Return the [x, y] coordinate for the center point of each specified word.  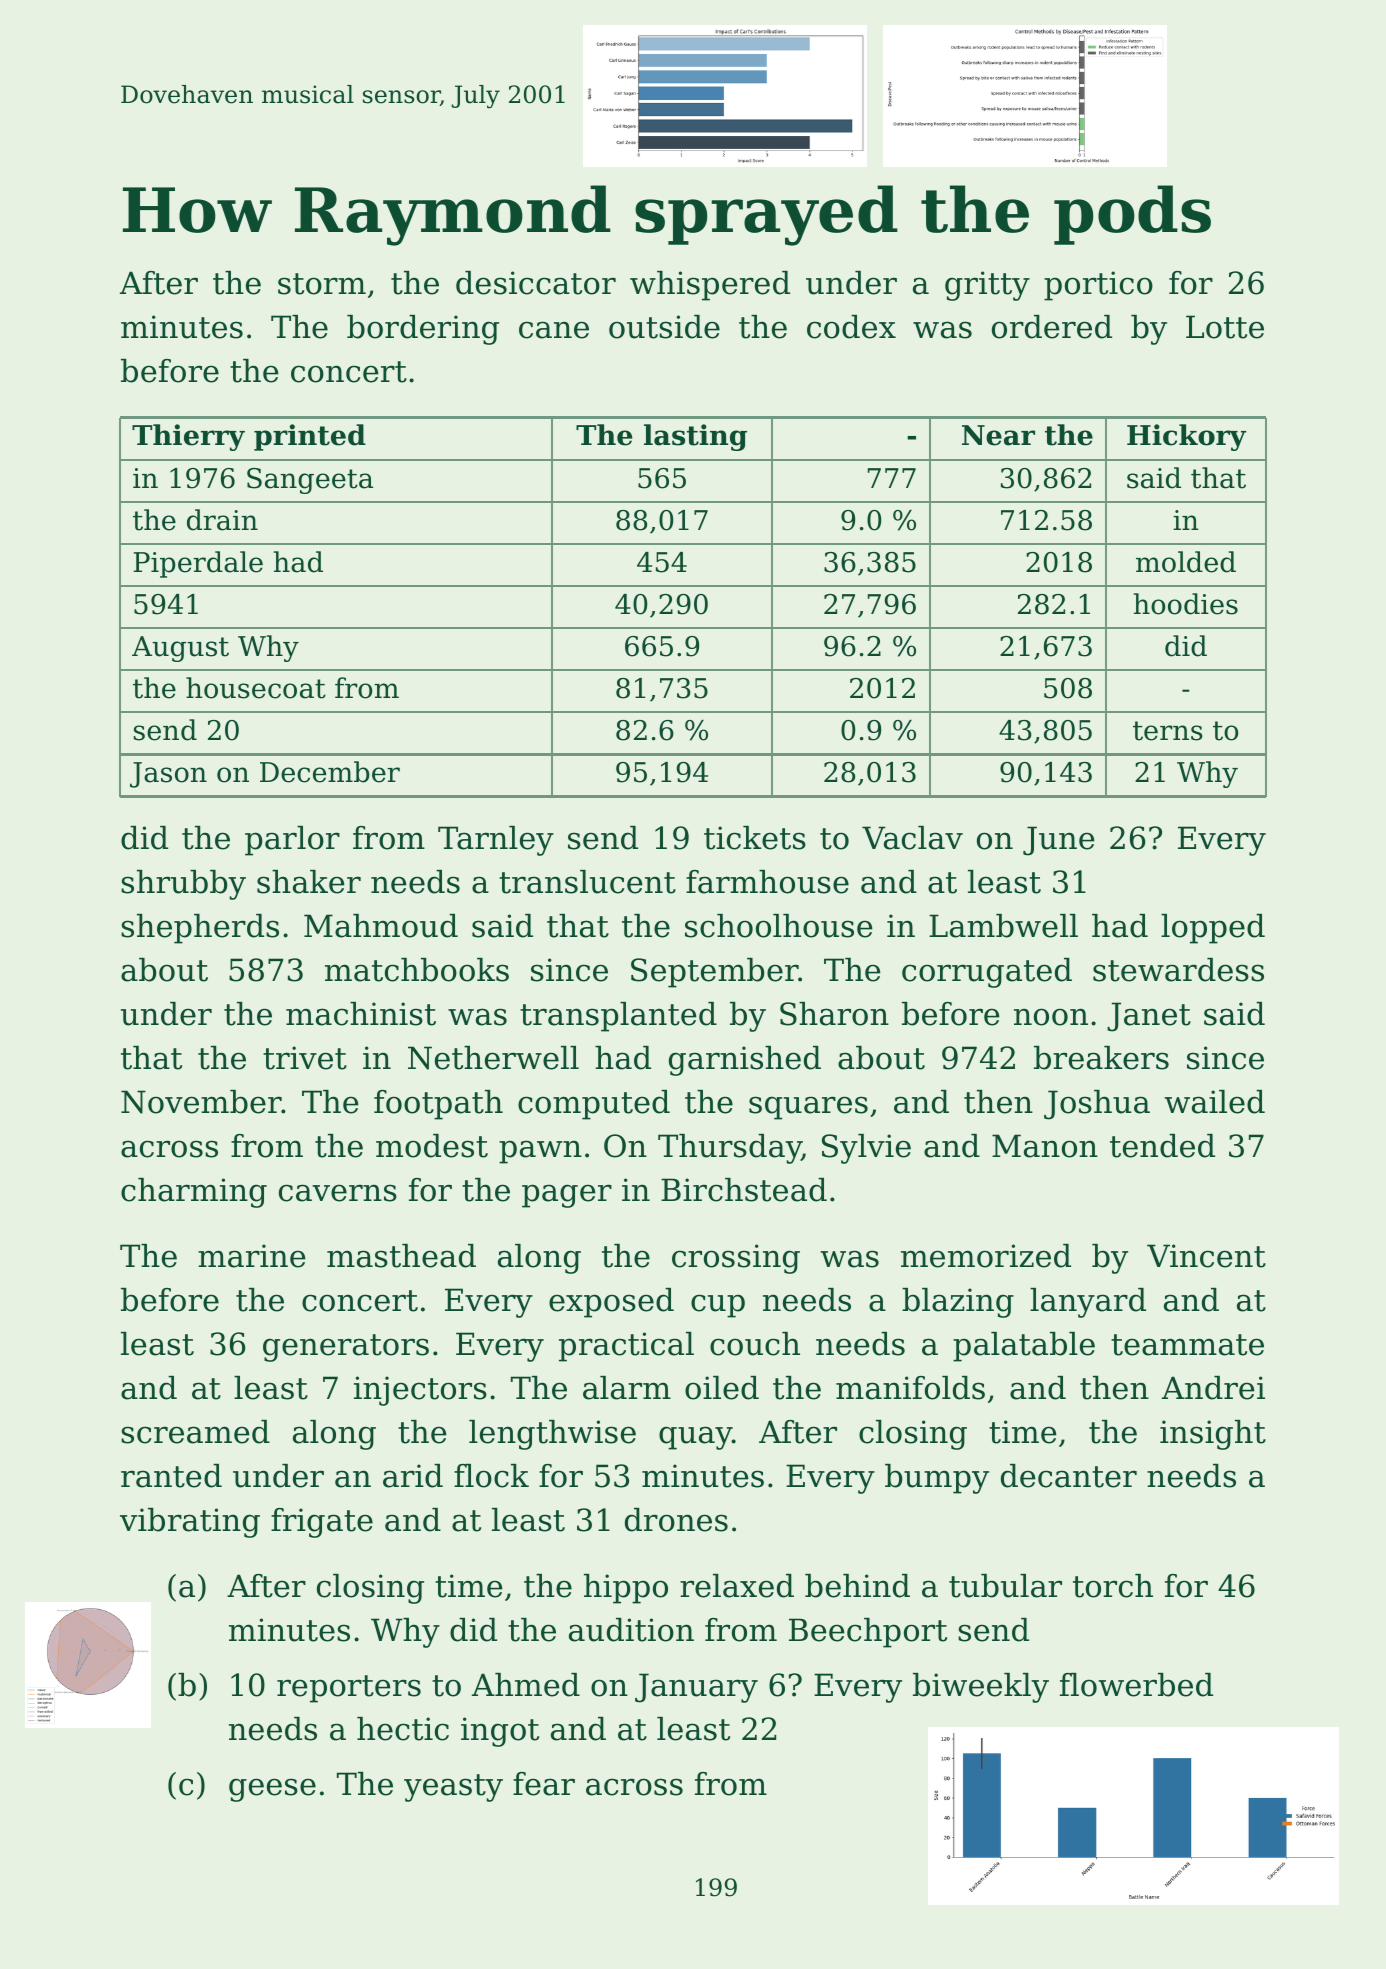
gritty [987, 286]
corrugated [987, 973]
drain [222, 520]
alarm [627, 1388]
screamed [195, 1432]
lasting [695, 437]
